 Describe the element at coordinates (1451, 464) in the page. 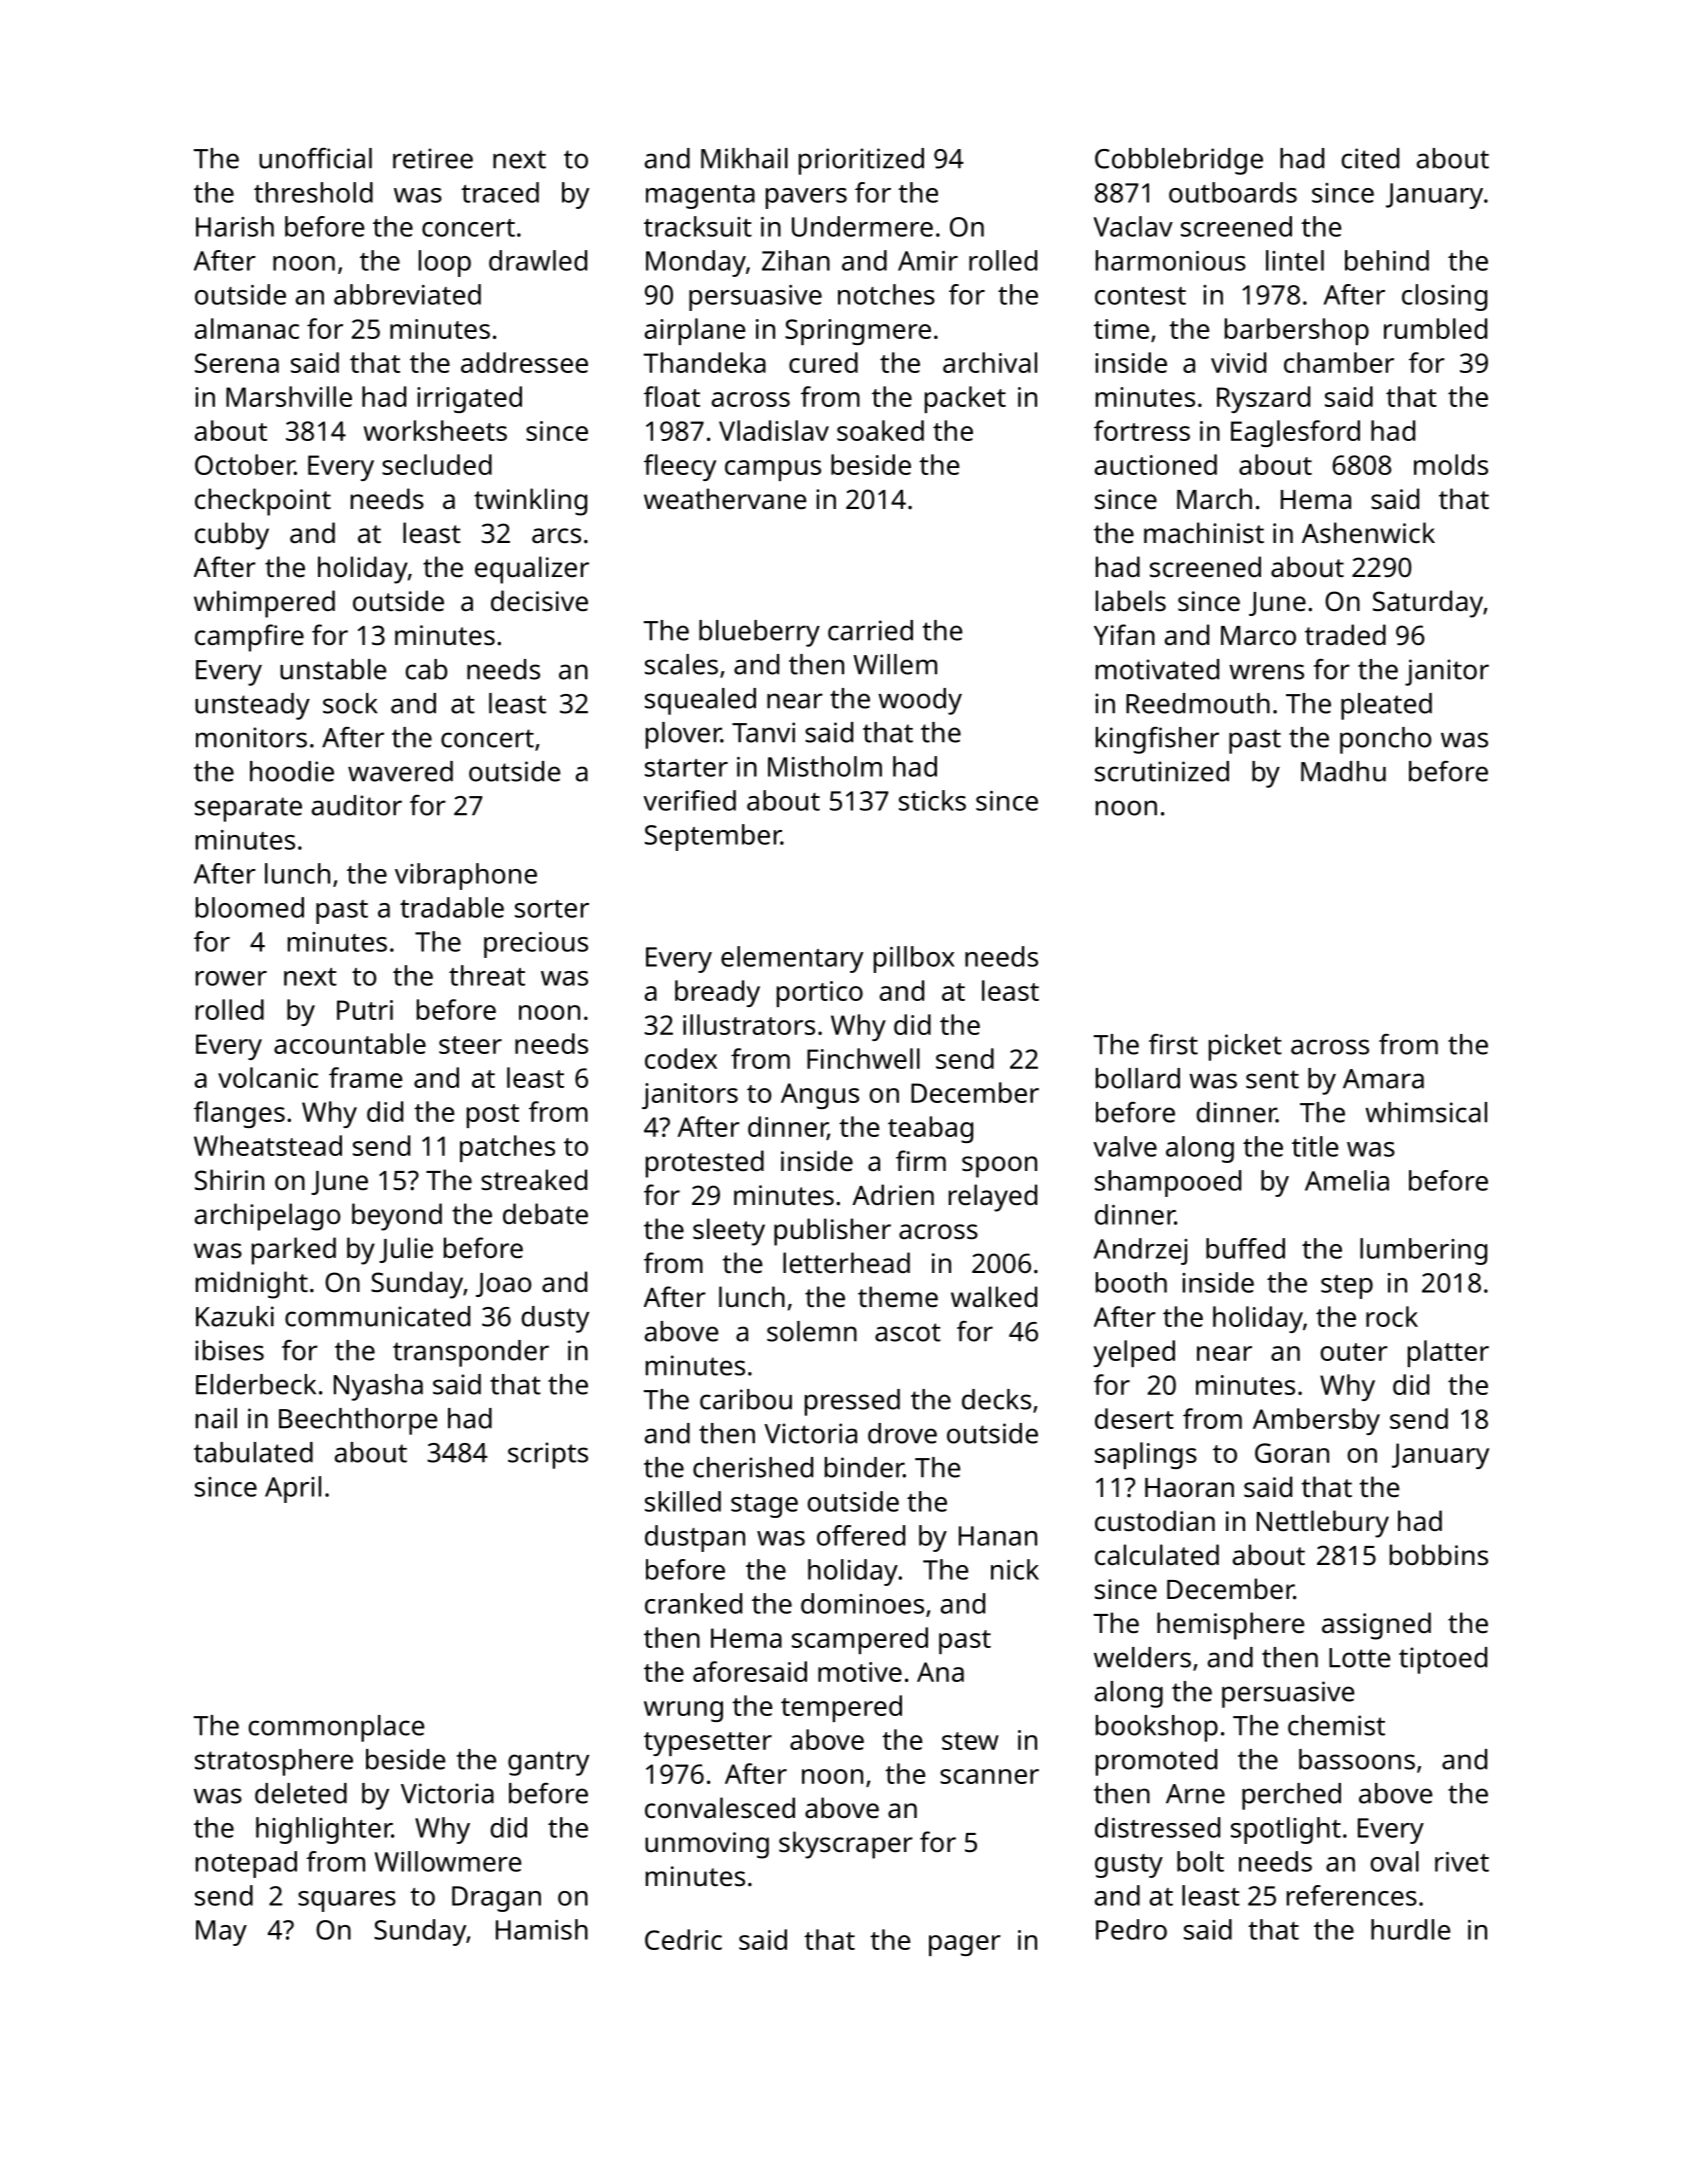

I see `molds` at that location.
